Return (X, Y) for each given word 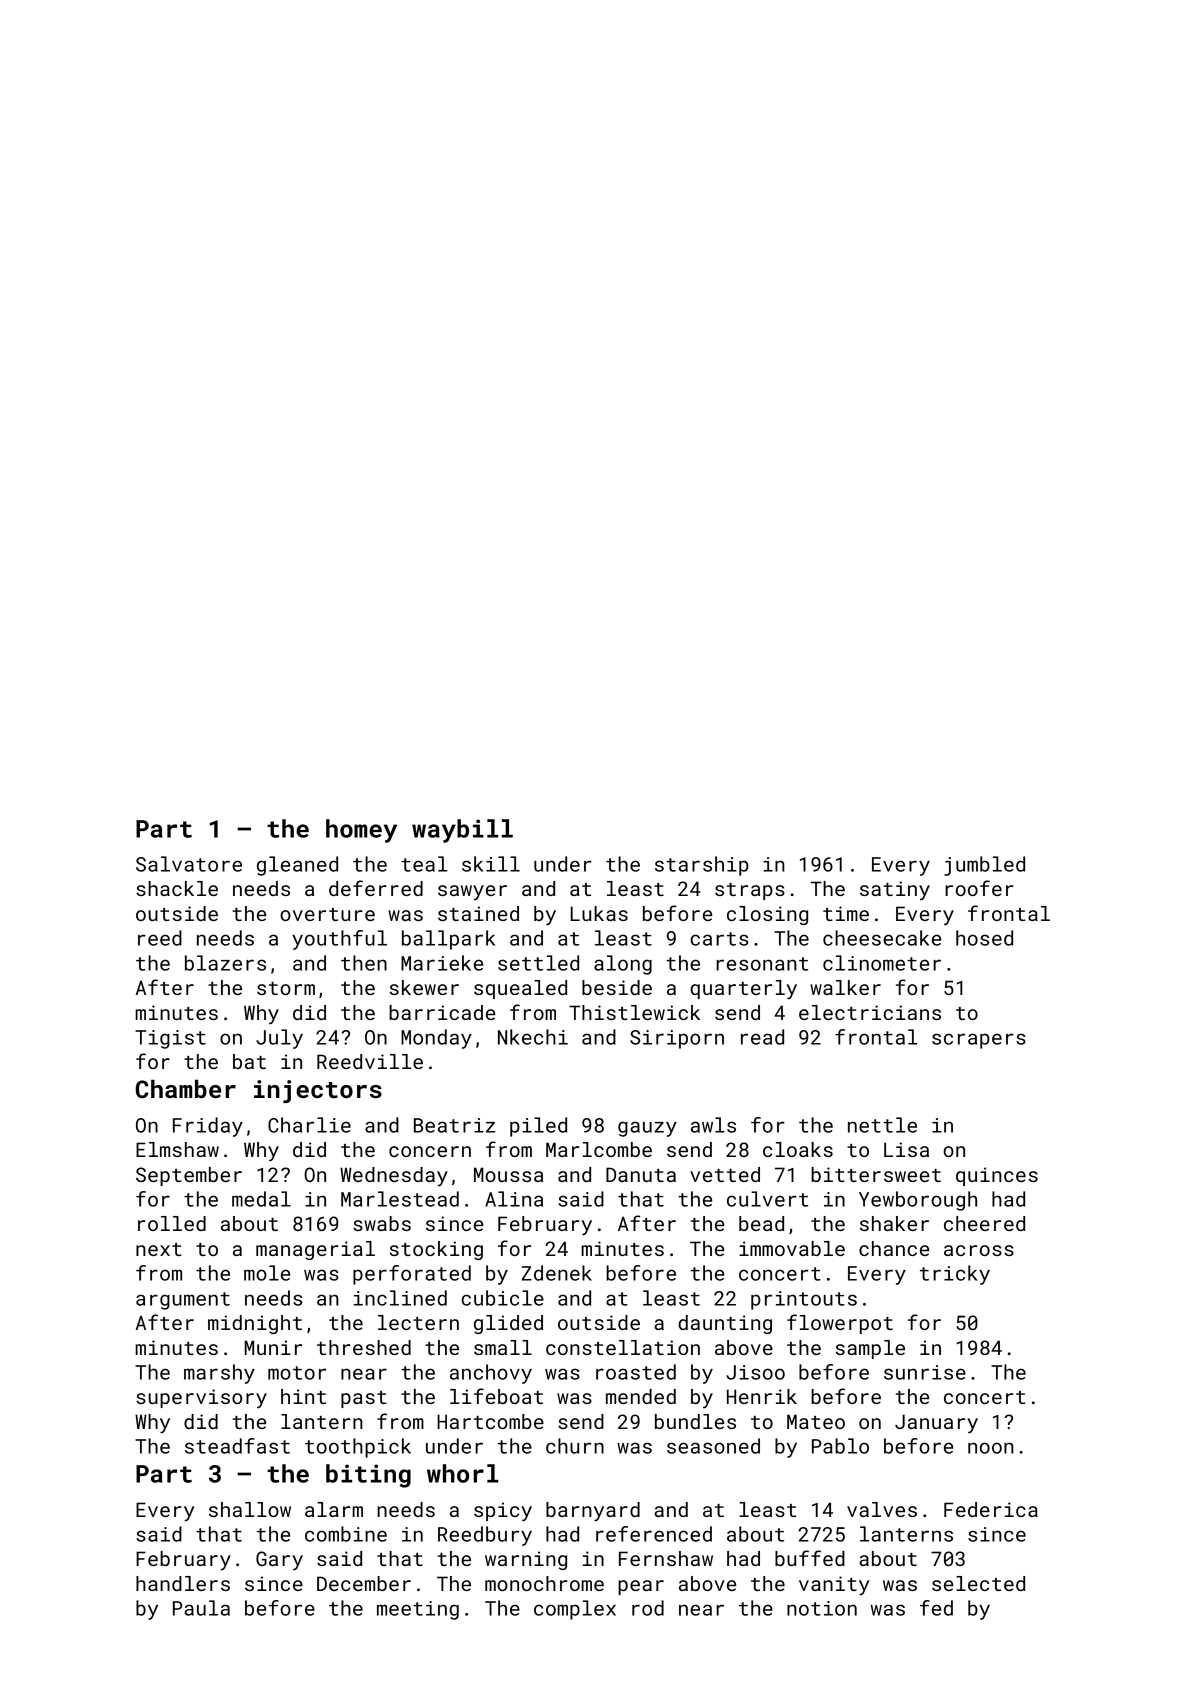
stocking (436, 1250)
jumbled (984, 866)
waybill (462, 831)
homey (361, 831)
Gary (279, 1561)
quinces (997, 1176)
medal (261, 1199)
